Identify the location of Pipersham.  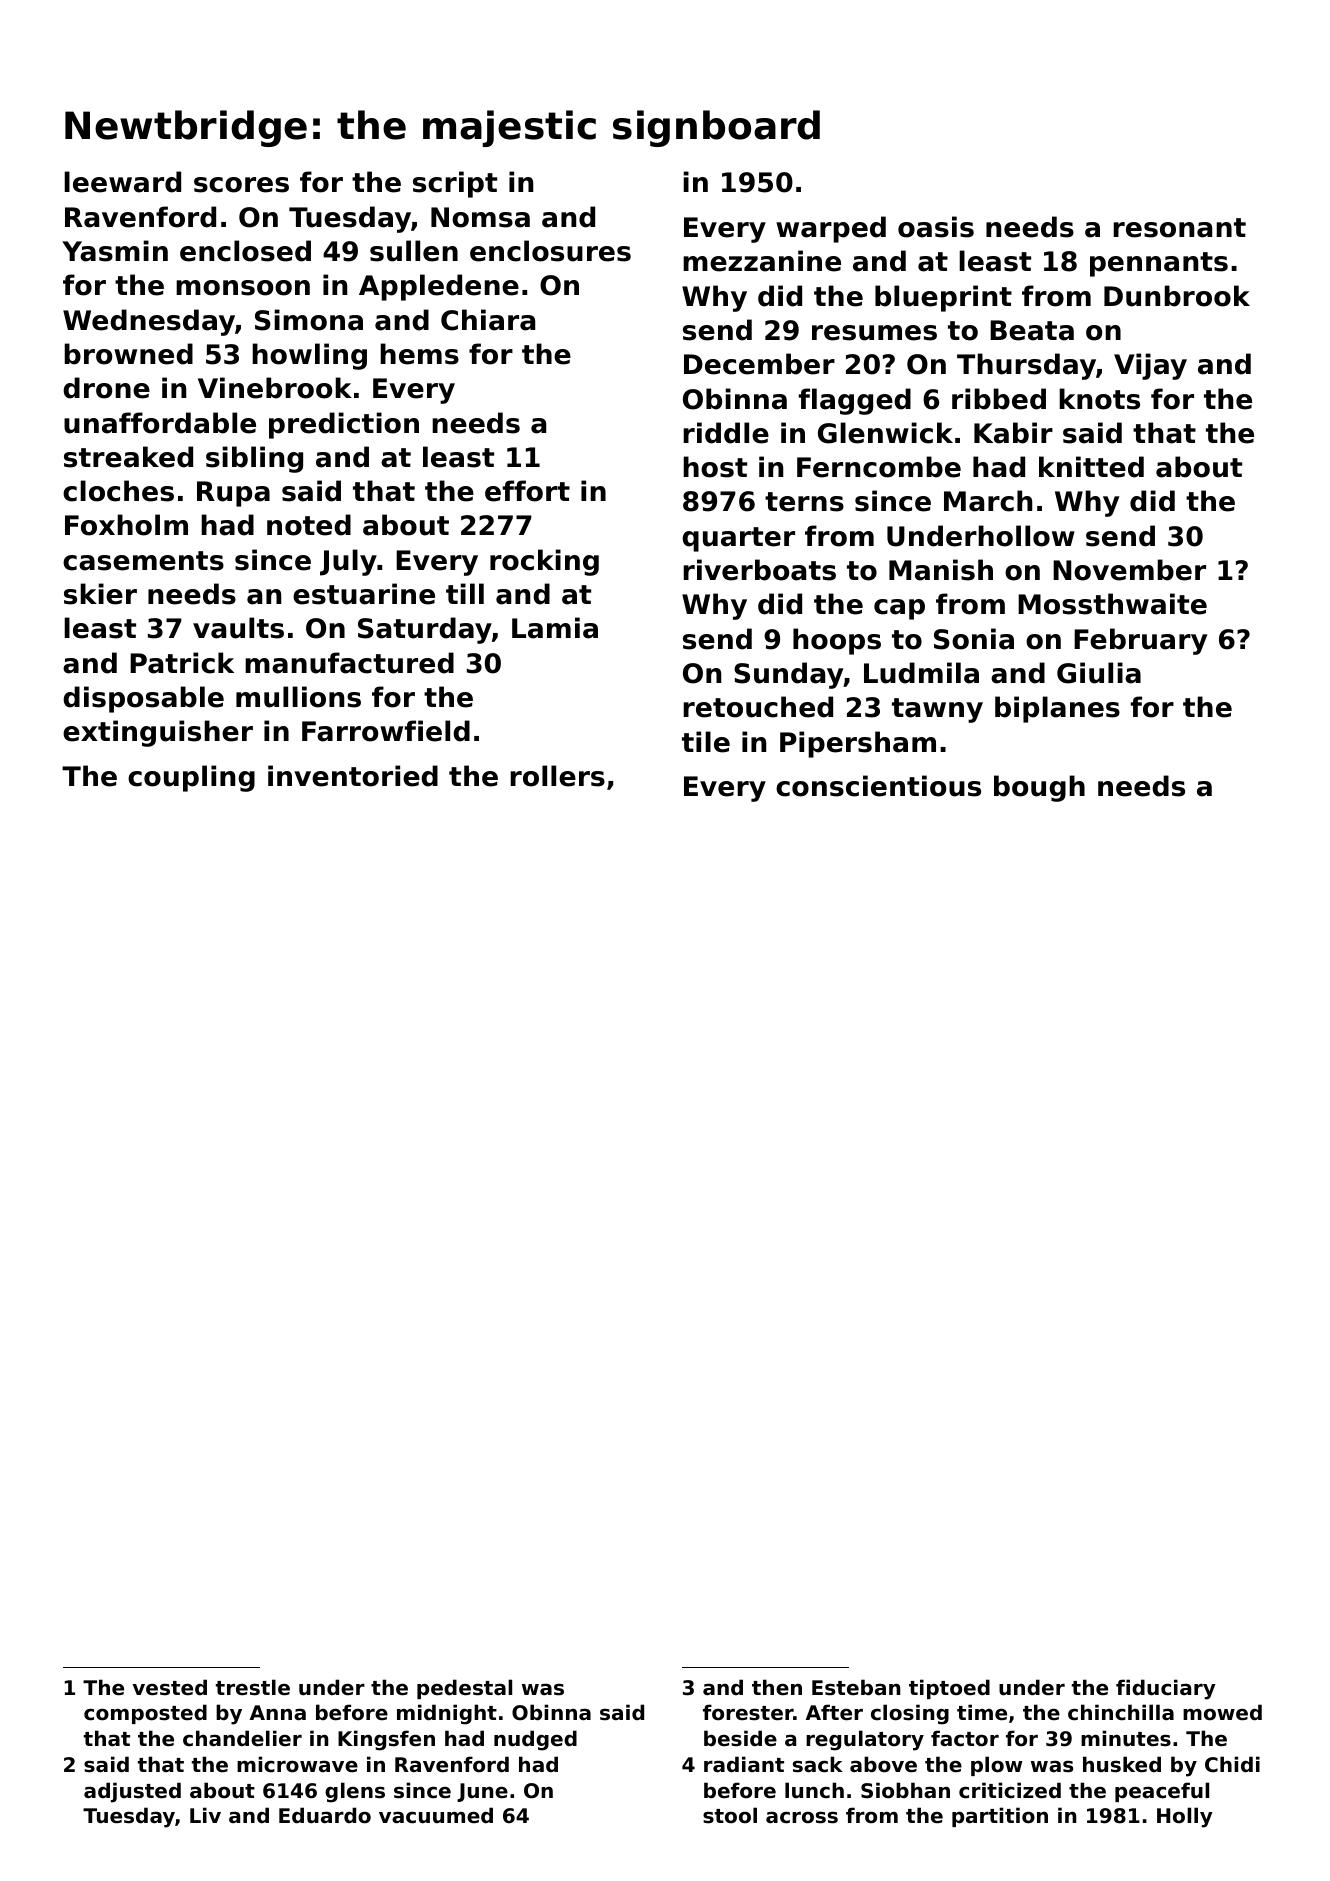
(858, 744).
